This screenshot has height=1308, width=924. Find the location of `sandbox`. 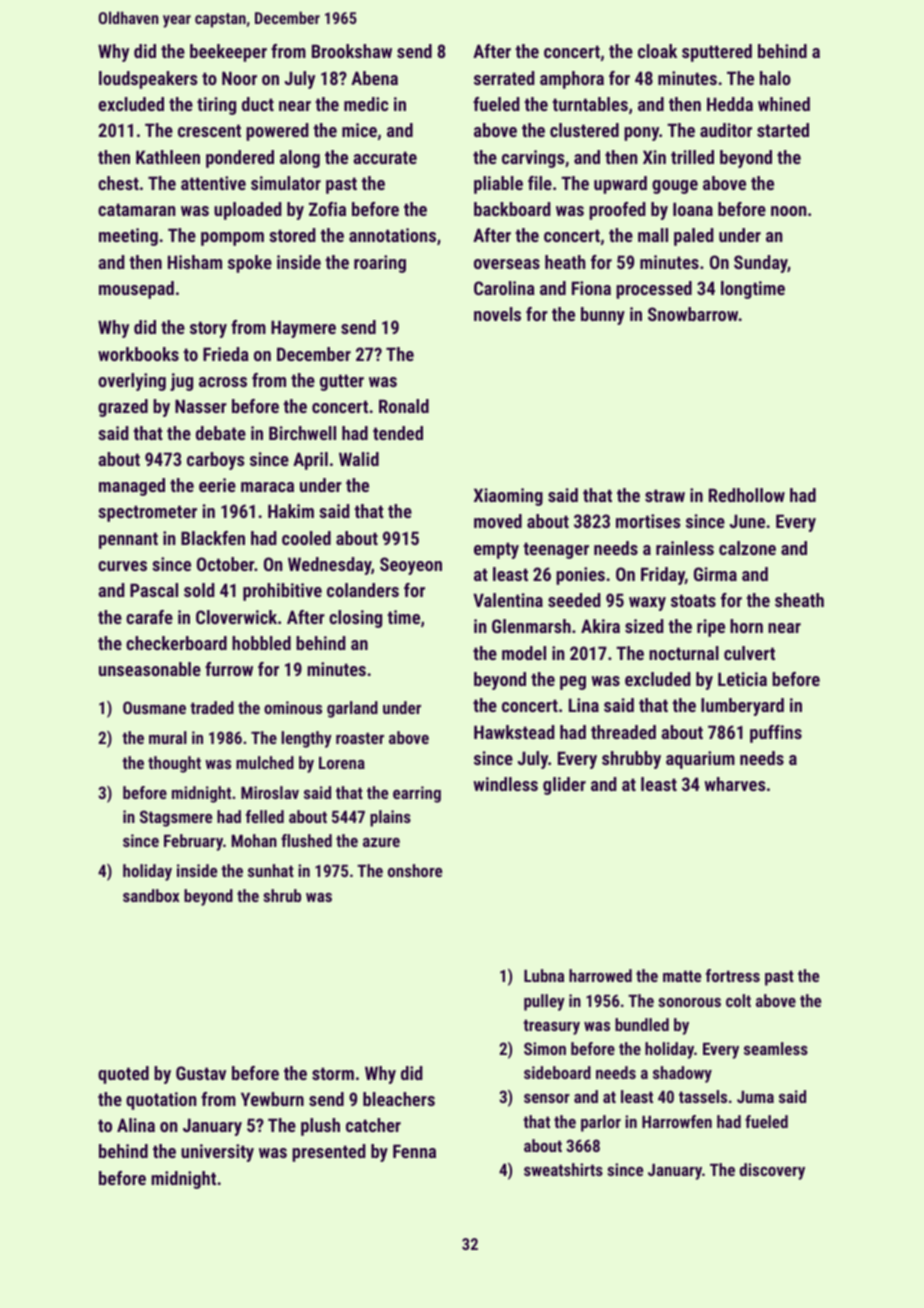

sandbox is located at coordinates (151, 895).
